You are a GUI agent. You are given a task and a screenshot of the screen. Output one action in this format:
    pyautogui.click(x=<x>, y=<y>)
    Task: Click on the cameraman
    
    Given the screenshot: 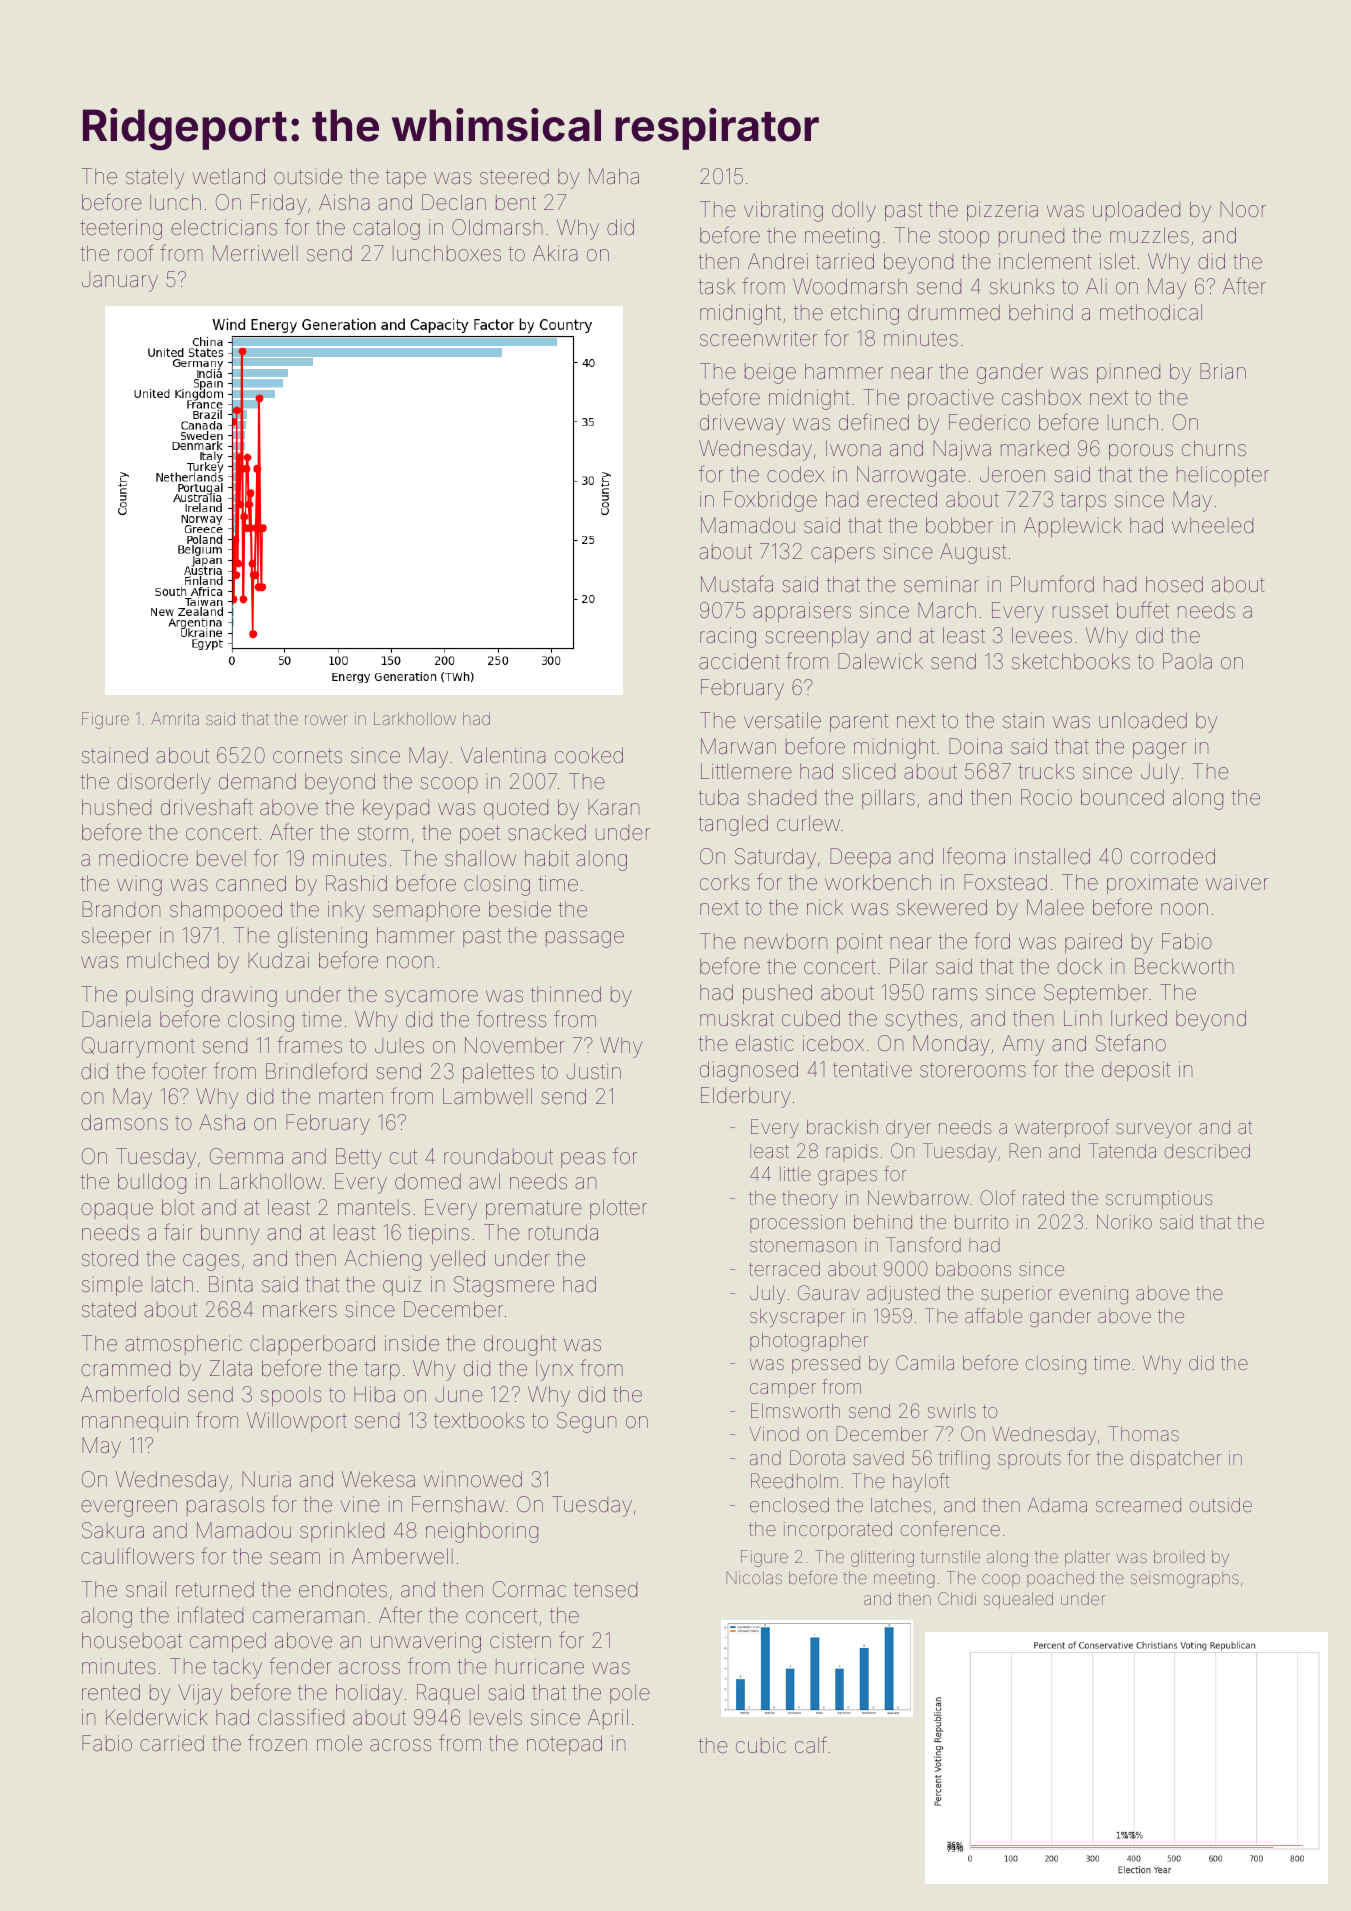 What is the action you would take?
    pyautogui.click(x=309, y=1617)
